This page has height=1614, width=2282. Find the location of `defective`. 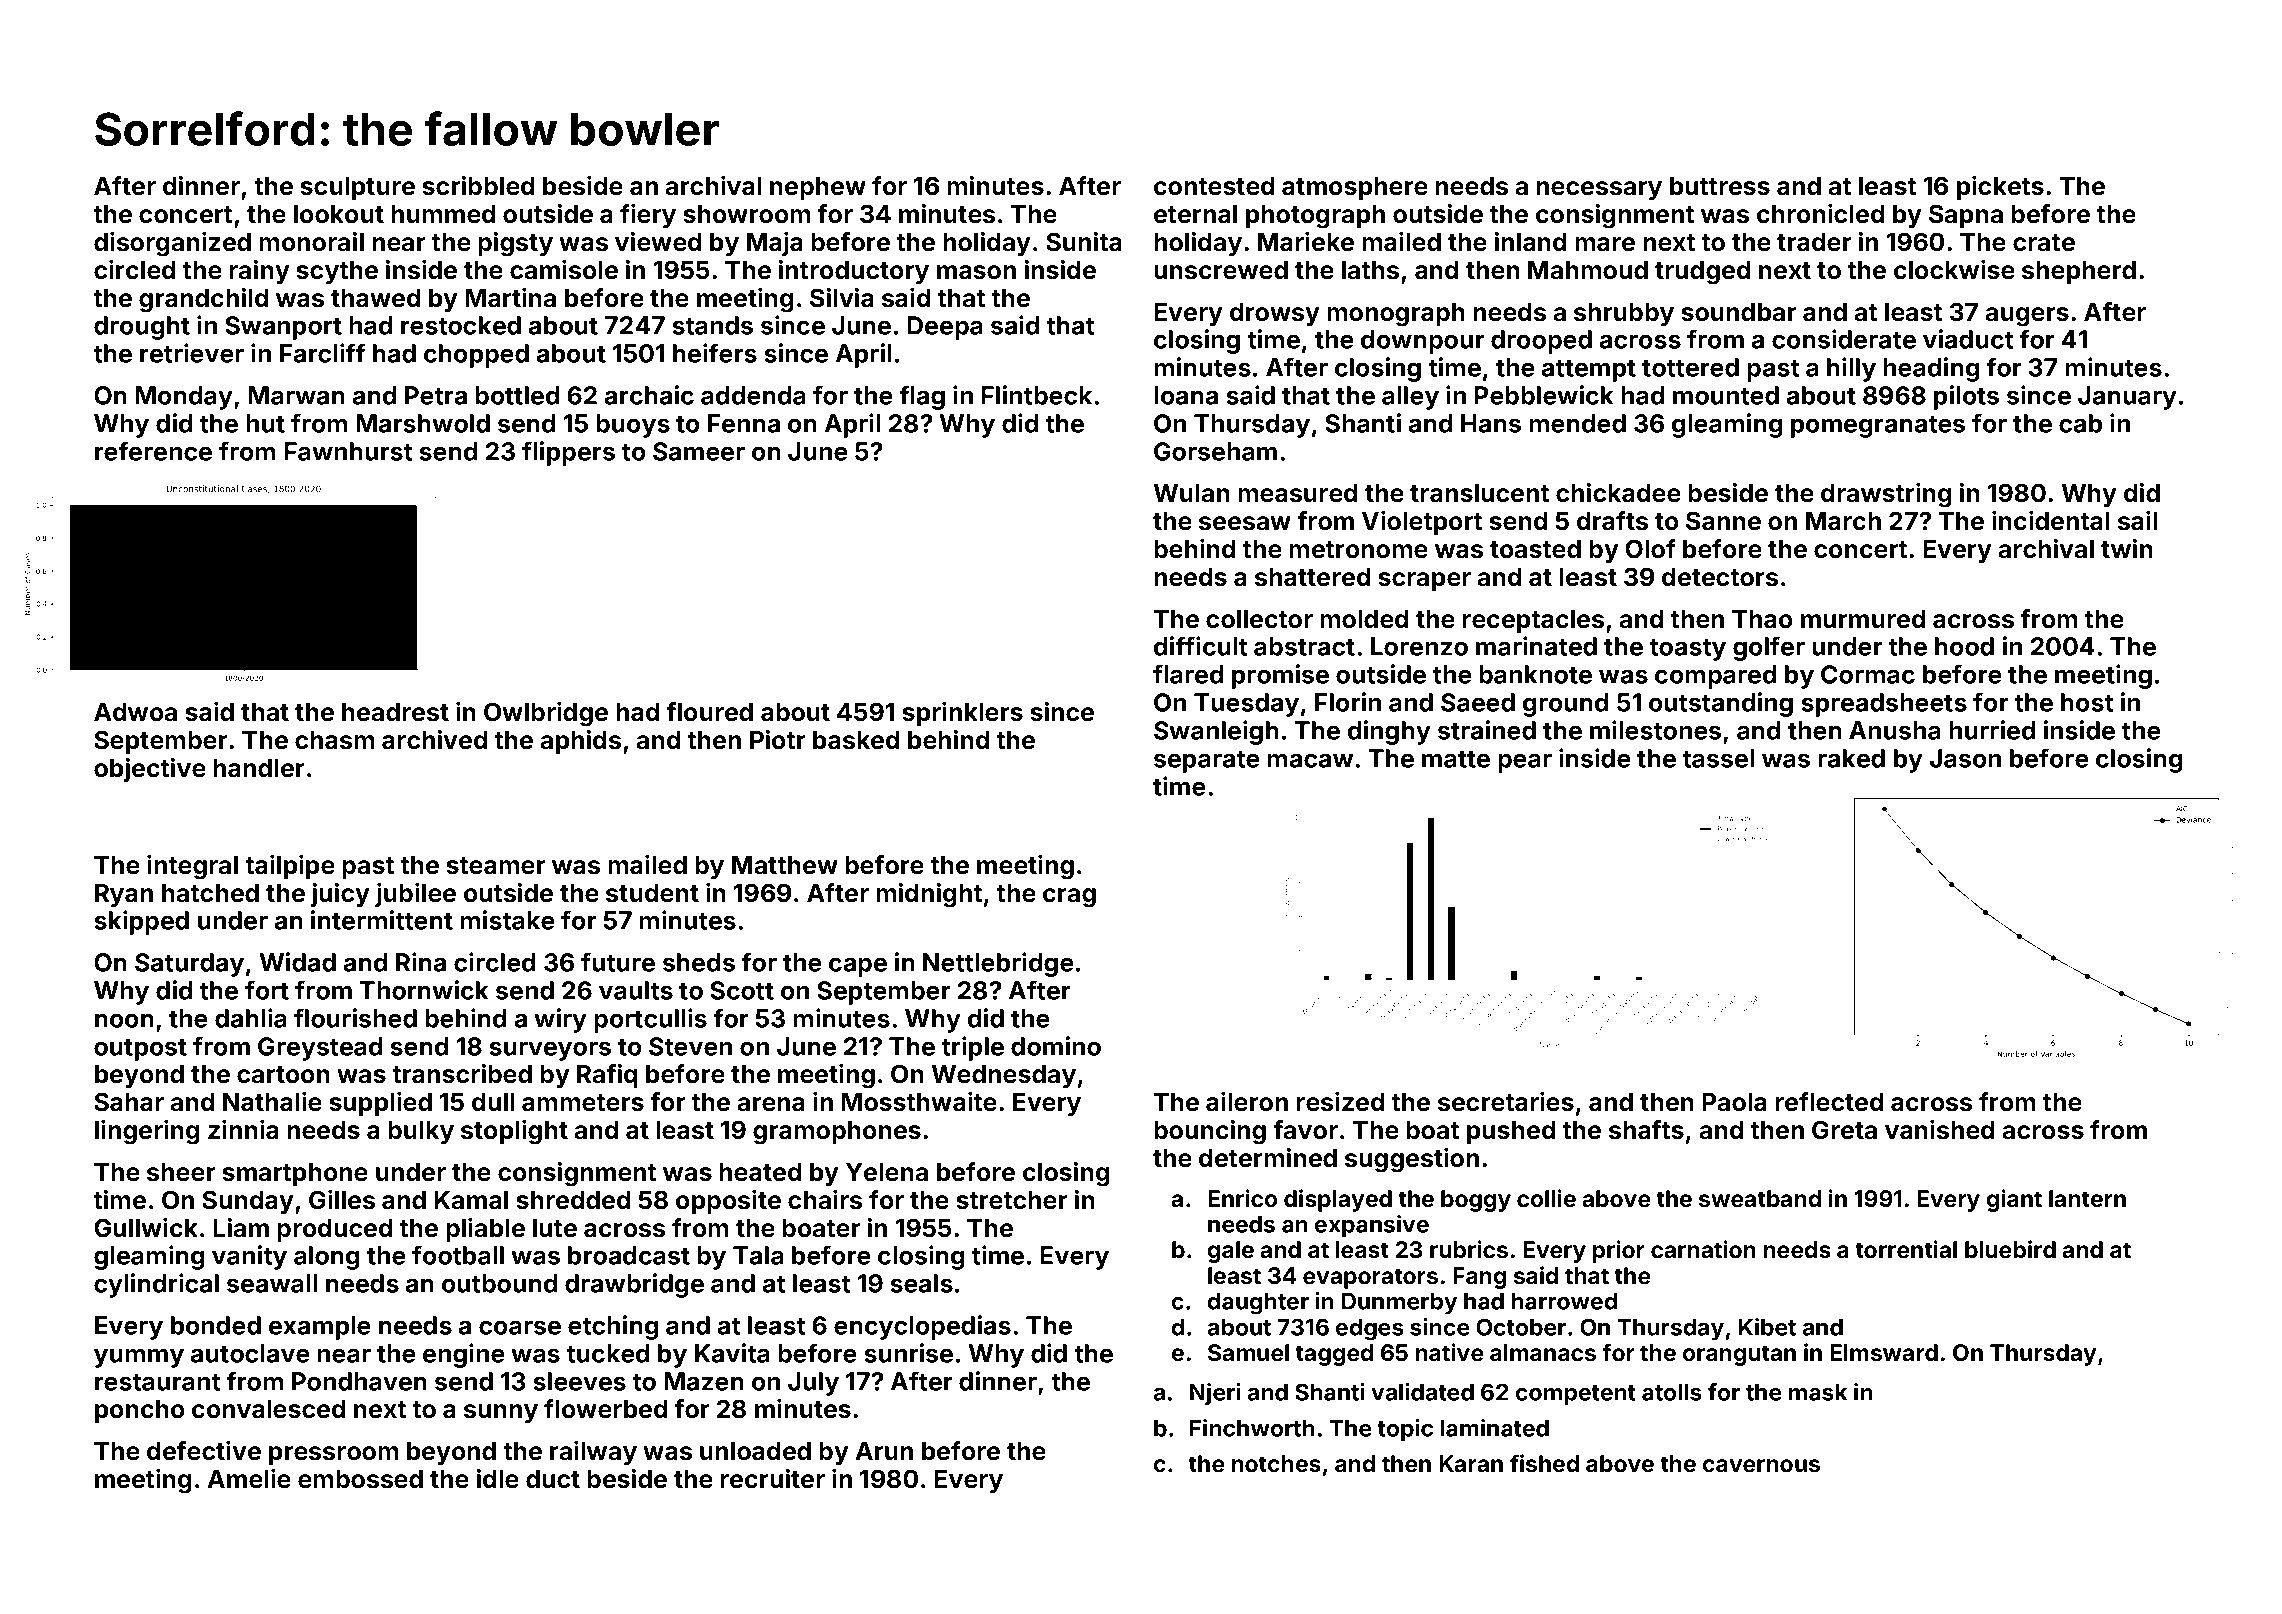

defective is located at coordinates (204, 1451).
